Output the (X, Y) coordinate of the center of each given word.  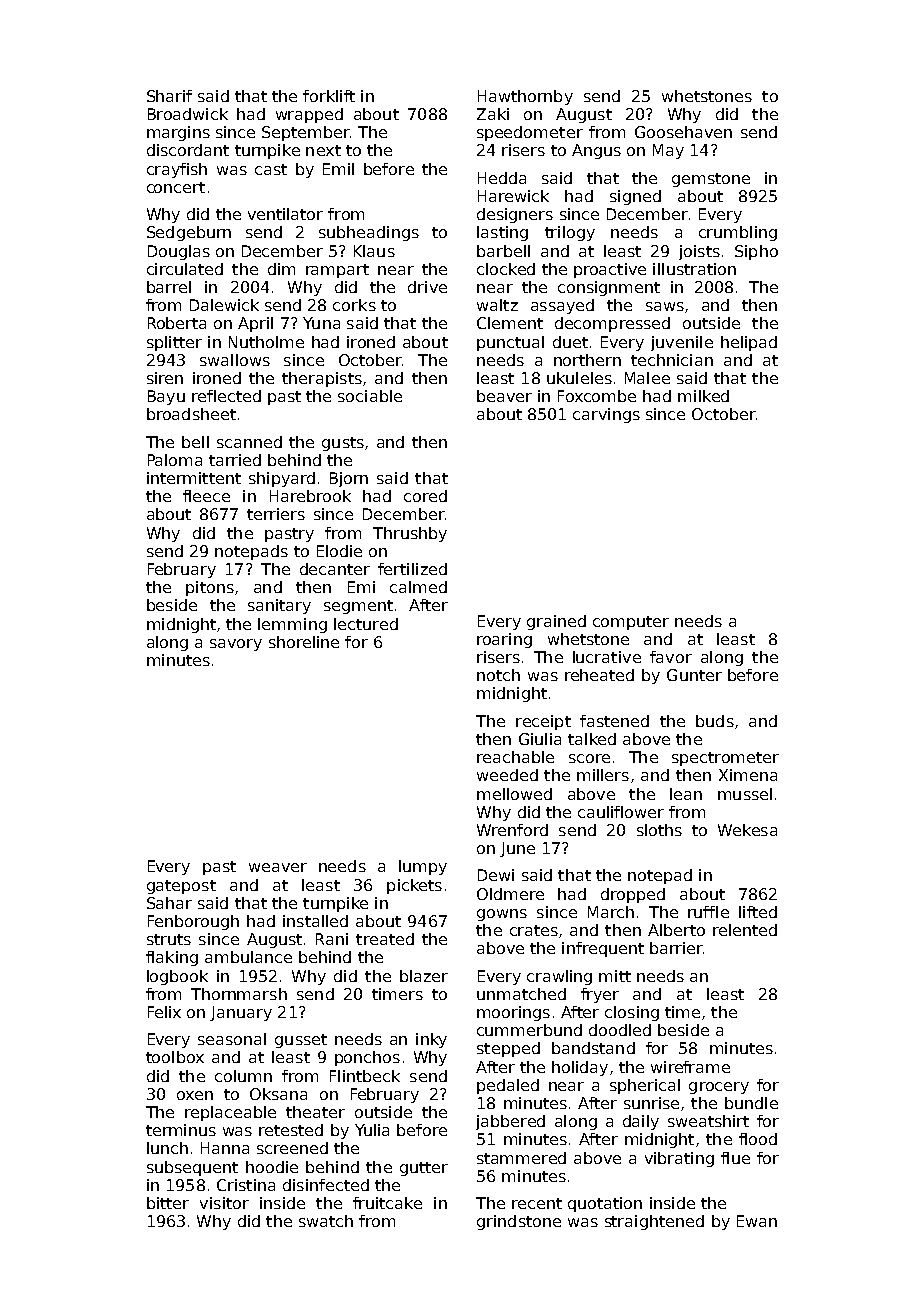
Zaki (493, 114)
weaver (278, 867)
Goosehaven (683, 132)
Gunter (694, 675)
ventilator (285, 214)
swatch (326, 1221)
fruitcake (387, 1203)
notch (498, 675)
